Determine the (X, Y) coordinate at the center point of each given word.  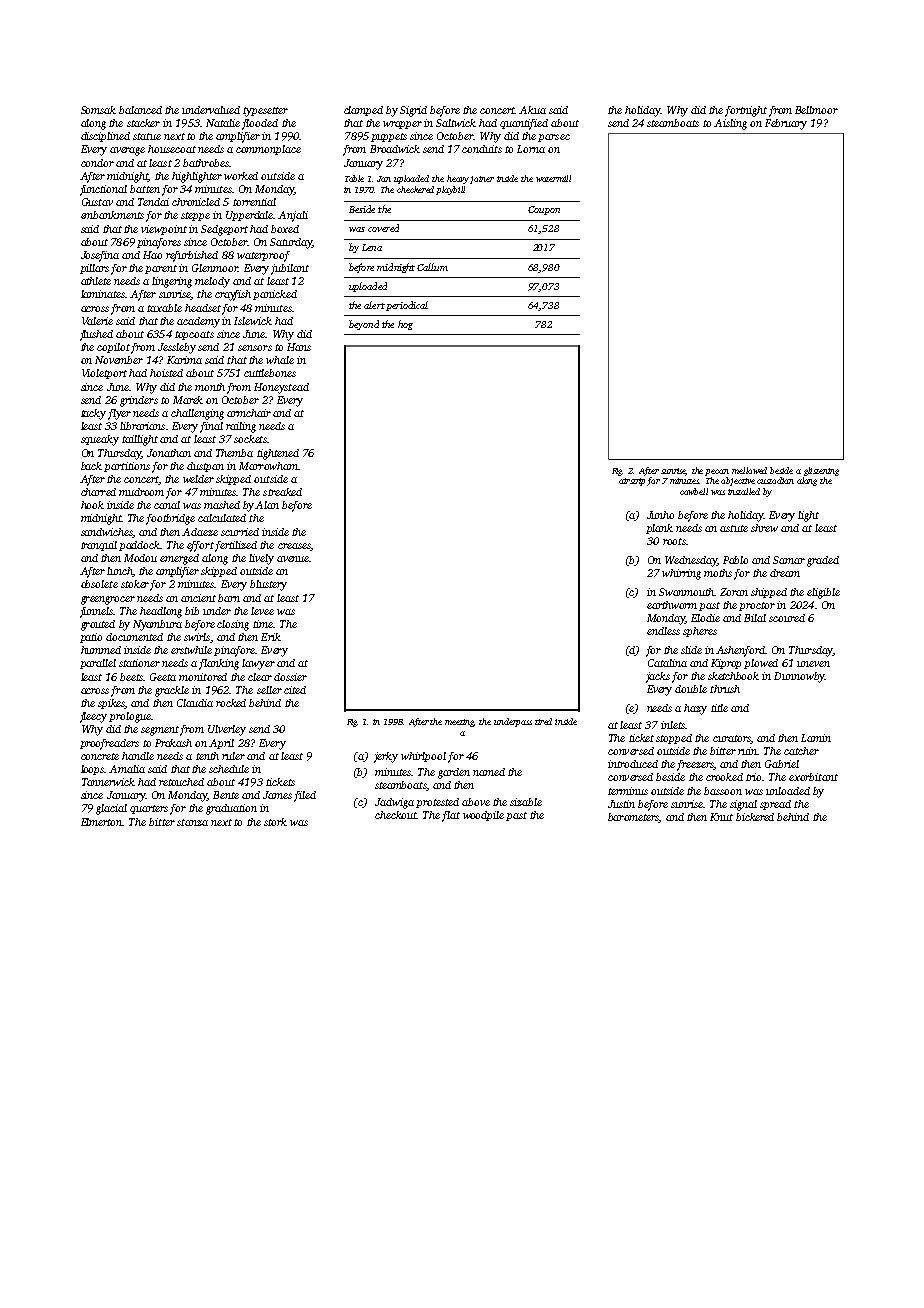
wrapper (402, 125)
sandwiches (107, 533)
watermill (553, 178)
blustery (268, 585)
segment (160, 731)
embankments (112, 215)
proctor (757, 606)
